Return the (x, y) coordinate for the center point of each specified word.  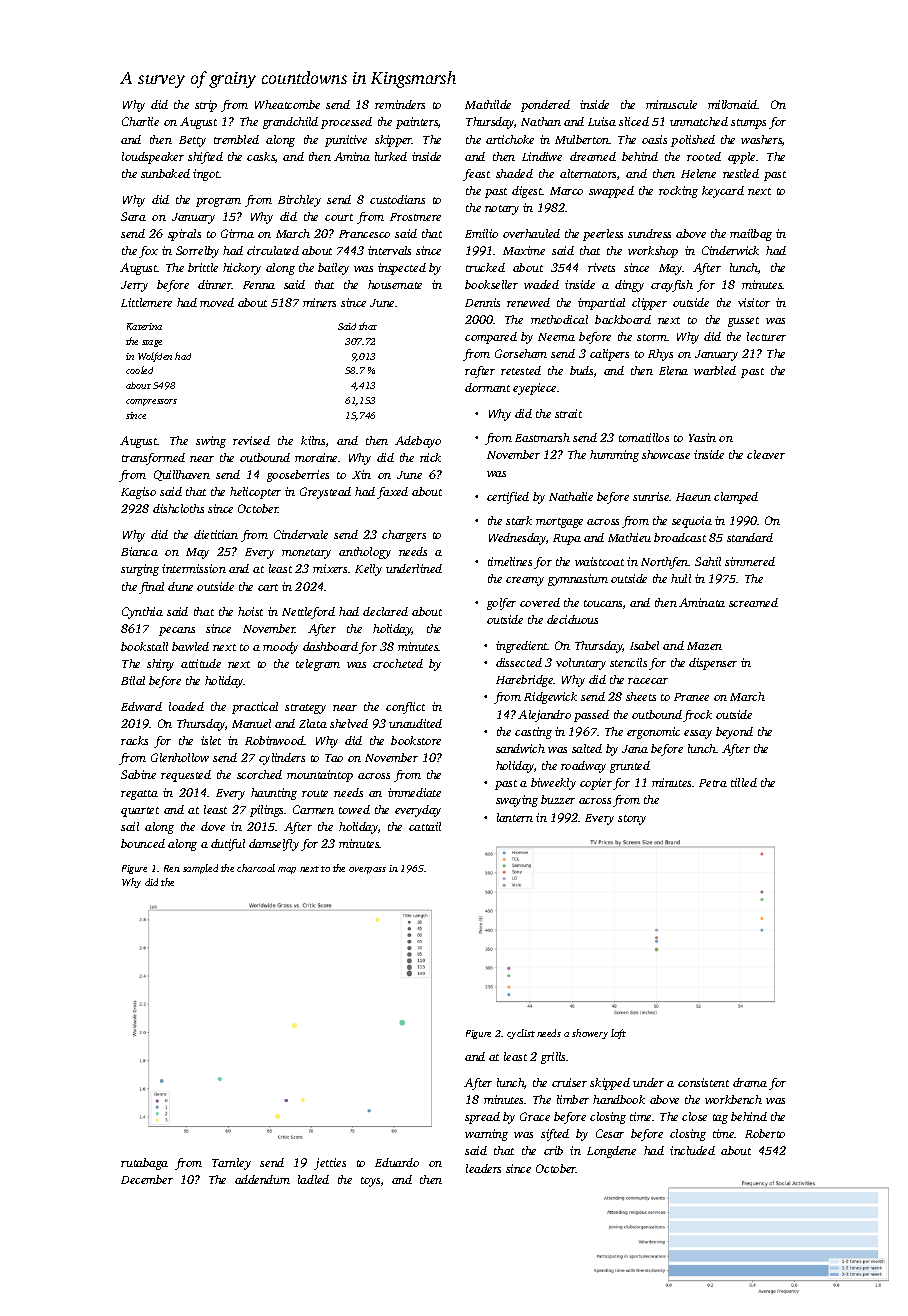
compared (491, 338)
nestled (741, 173)
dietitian (216, 534)
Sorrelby (197, 252)
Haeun (693, 497)
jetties (330, 1164)
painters (417, 123)
